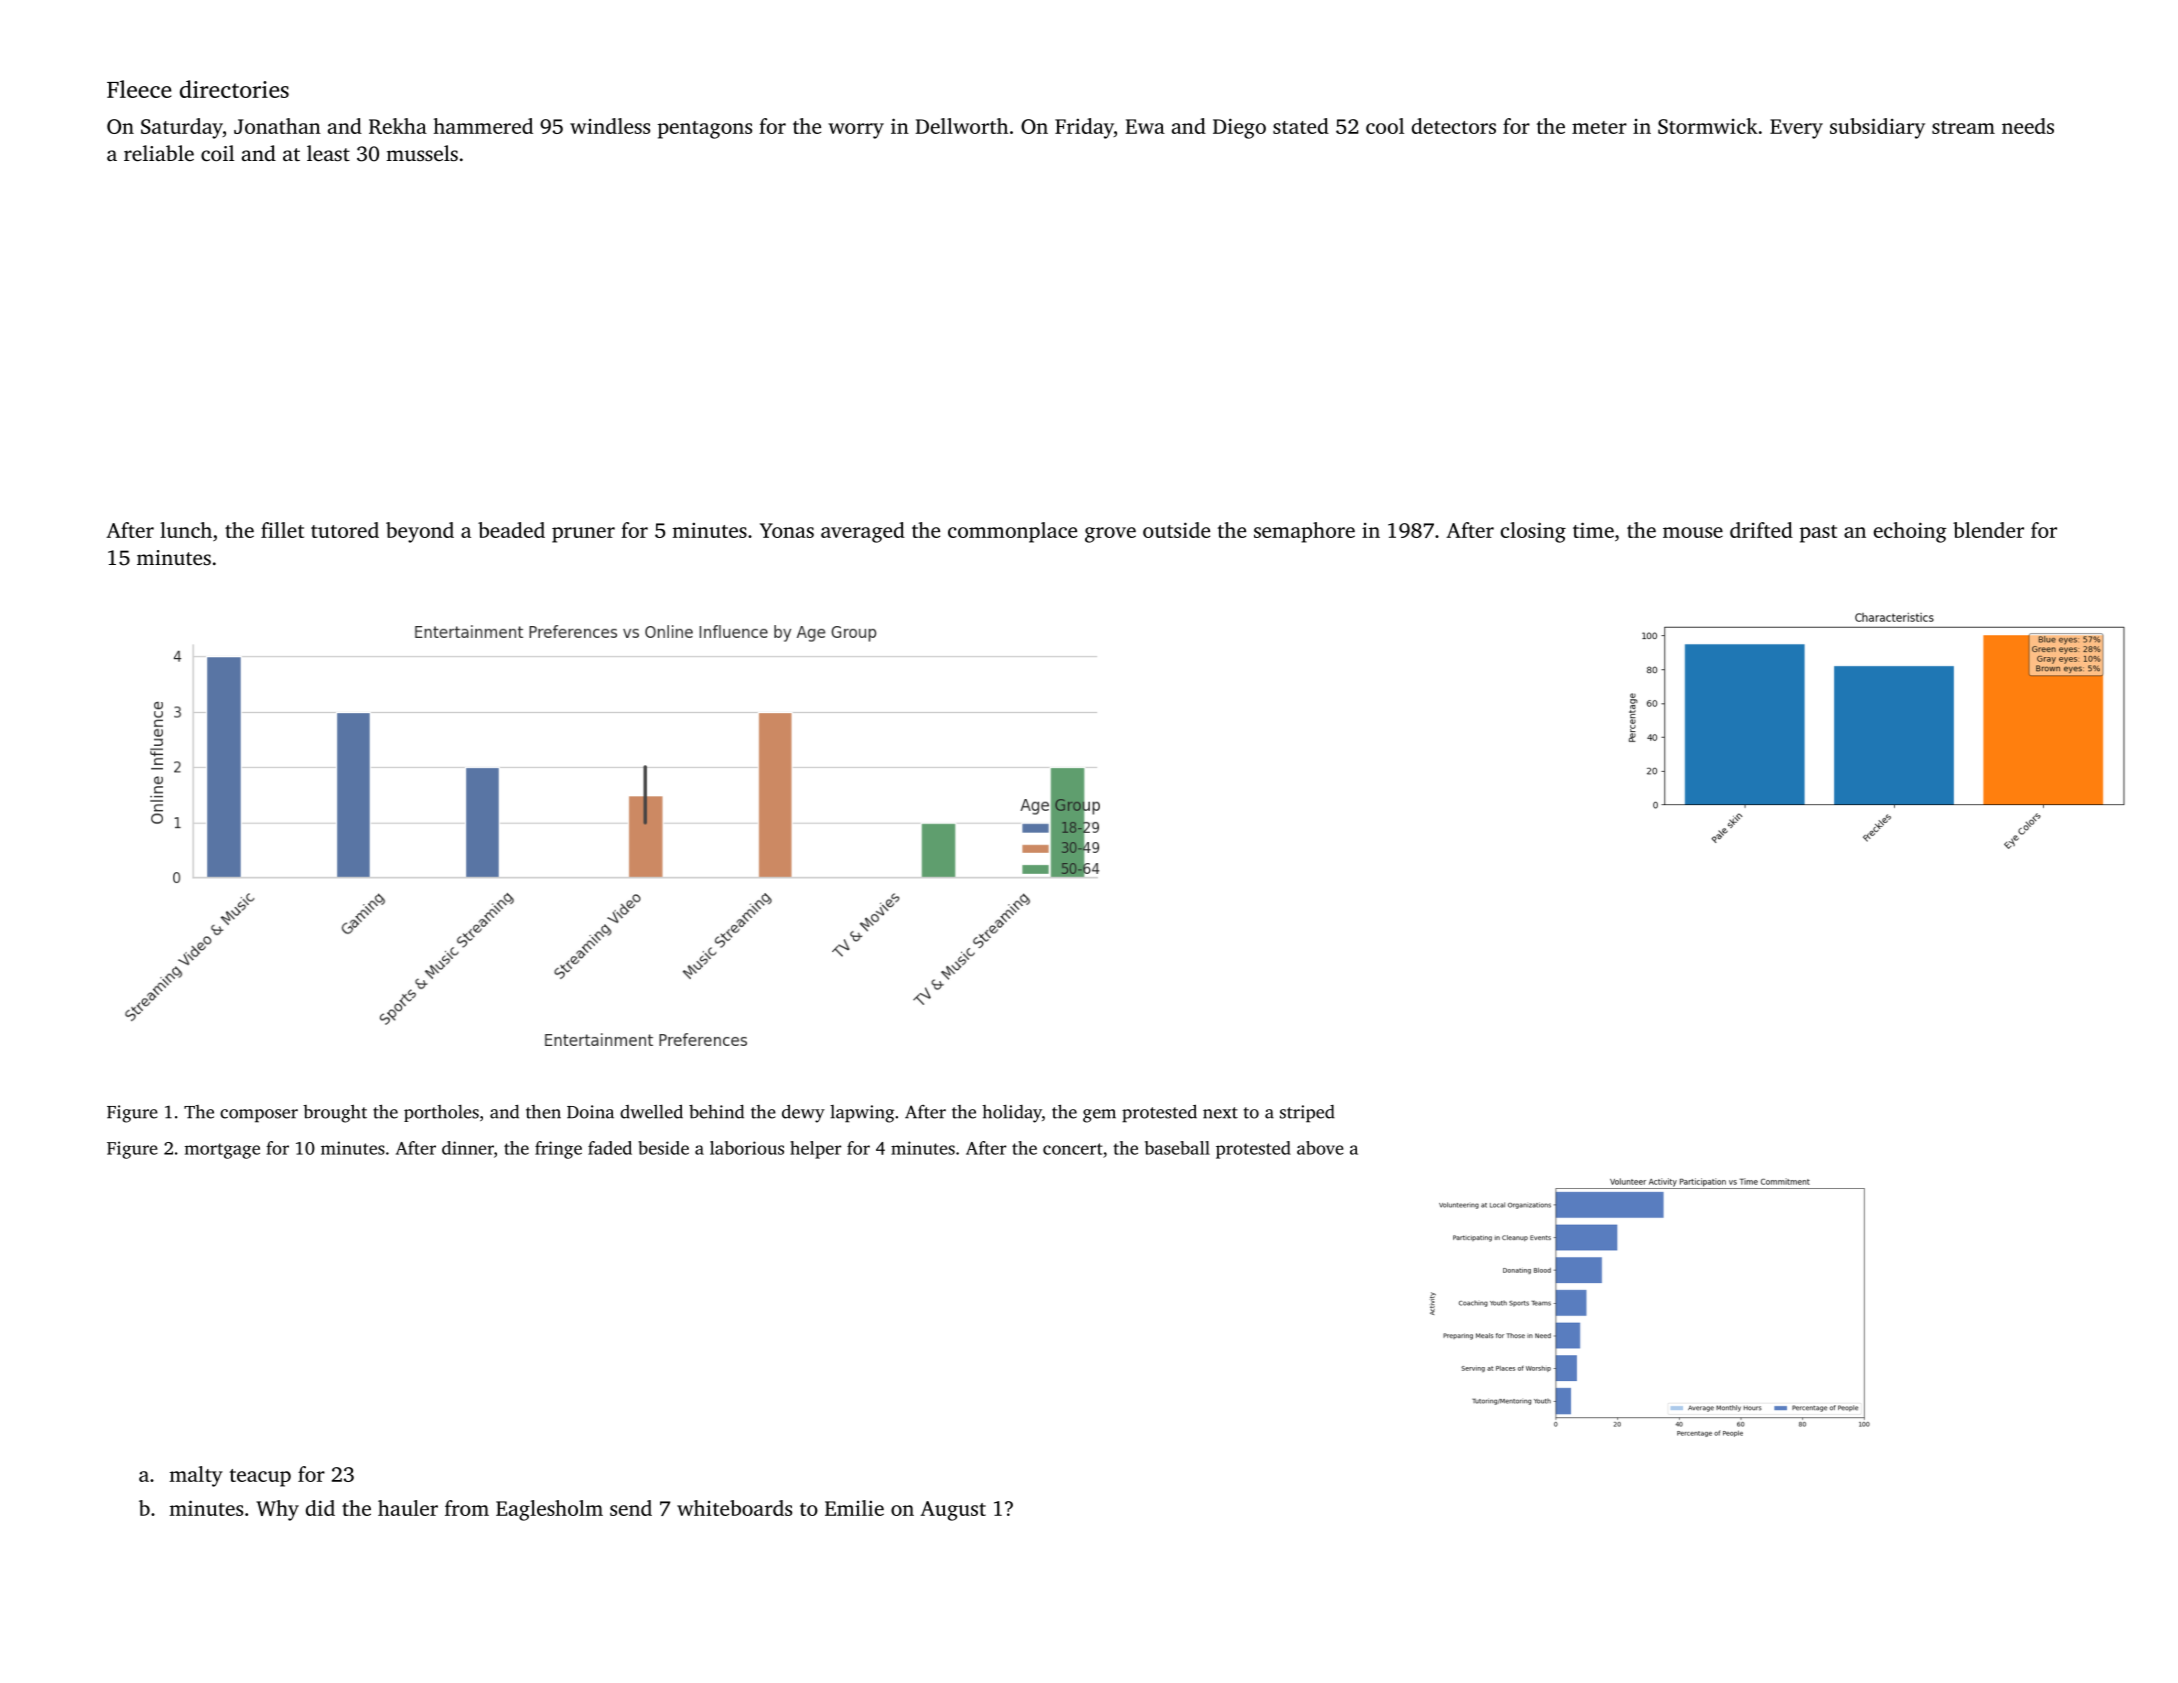 This image has height=1683, width=2178. Describe the element at coordinates (1320, 1148) in the image. I see `above` at that location.
